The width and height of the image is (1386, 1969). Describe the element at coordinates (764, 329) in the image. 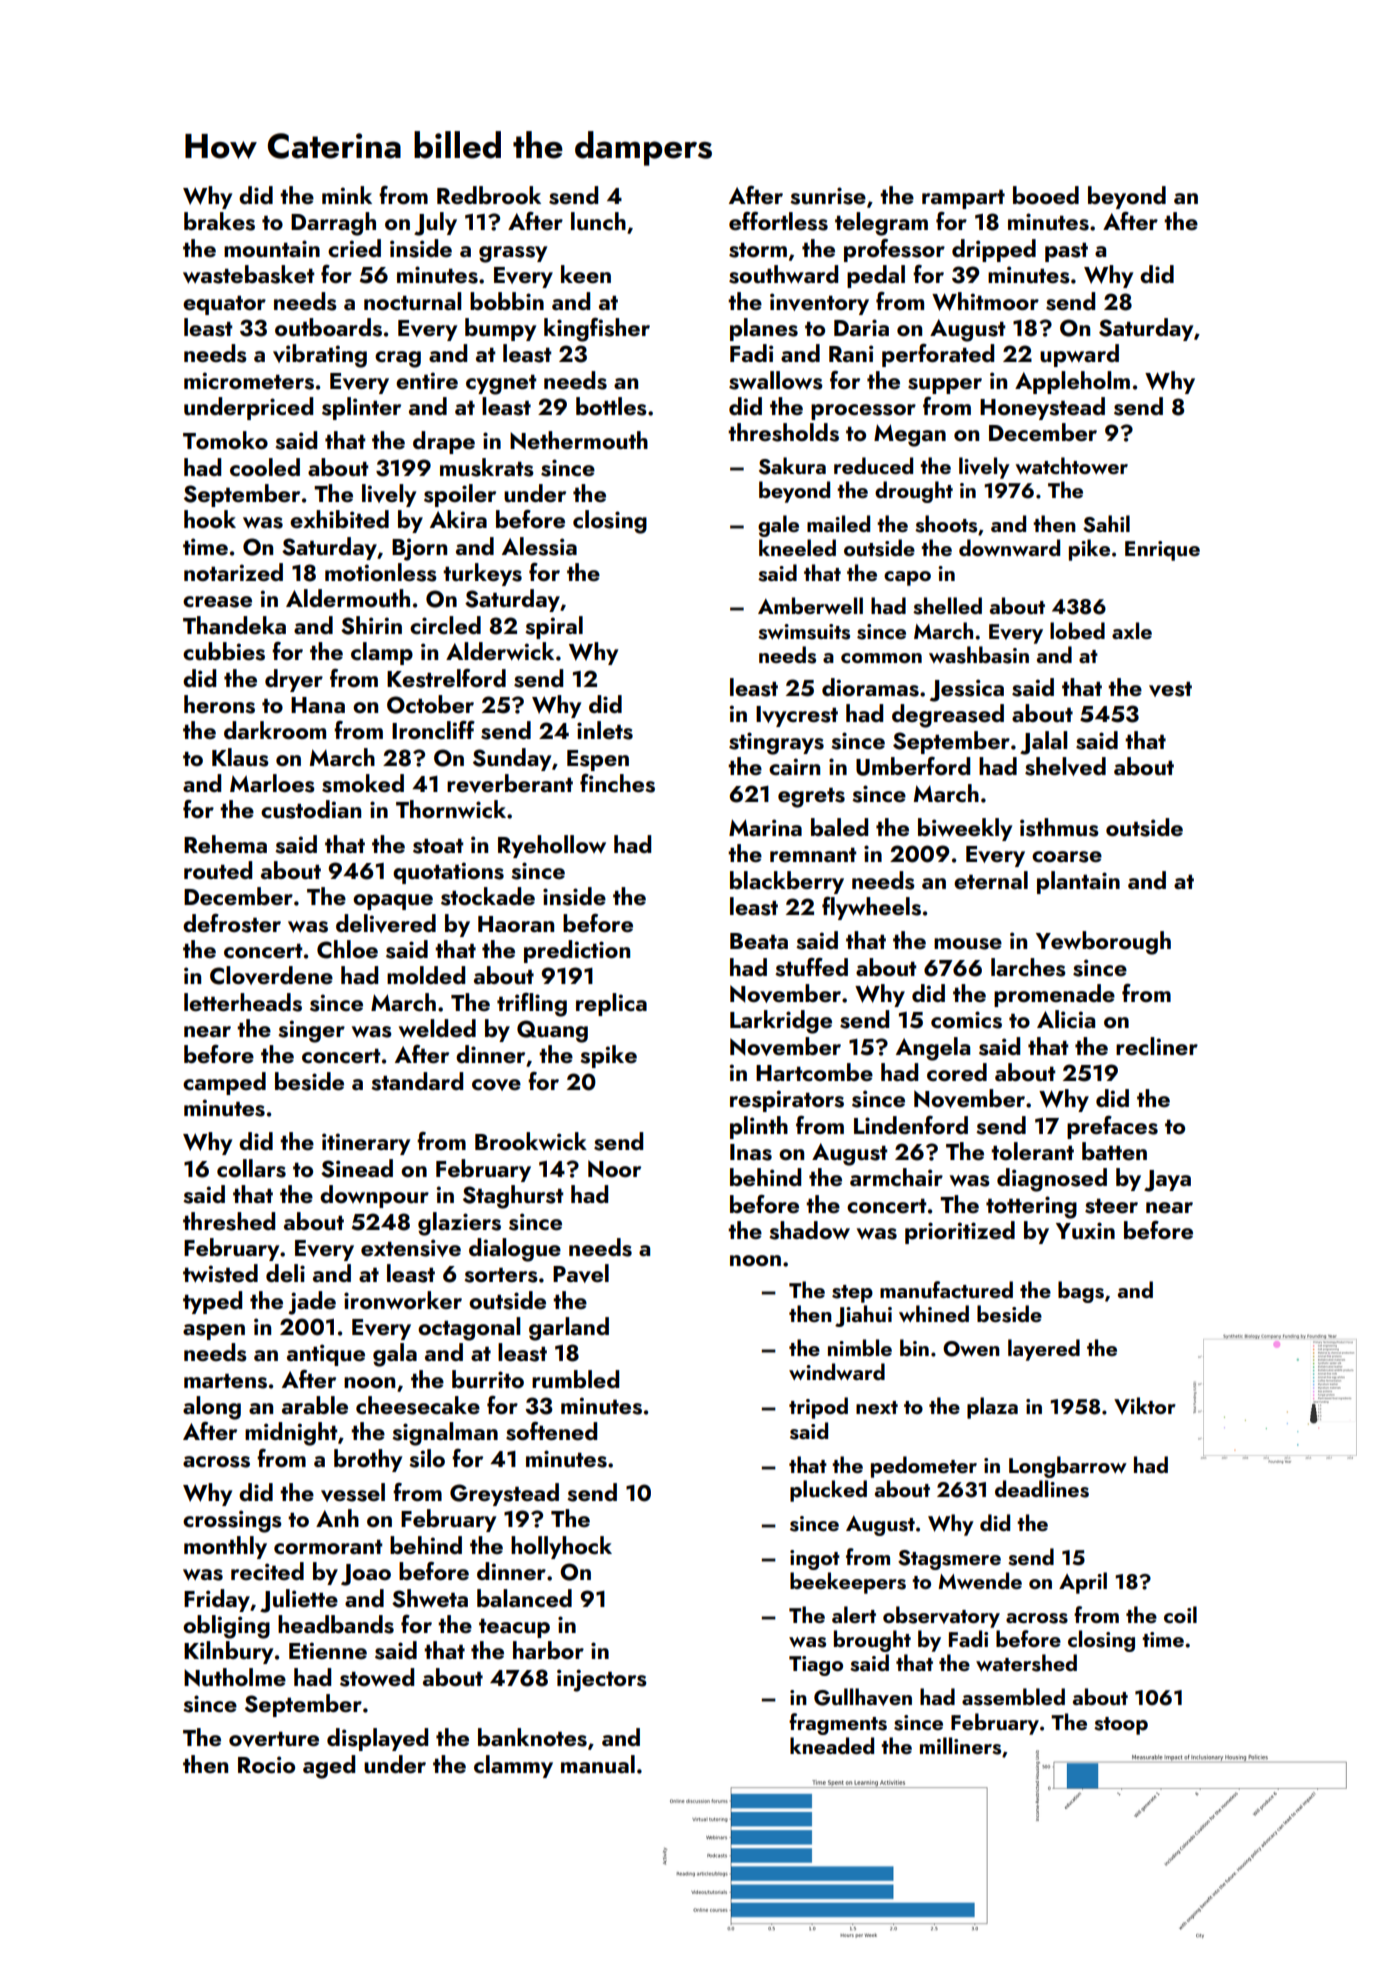

I see `planes` at that location.
